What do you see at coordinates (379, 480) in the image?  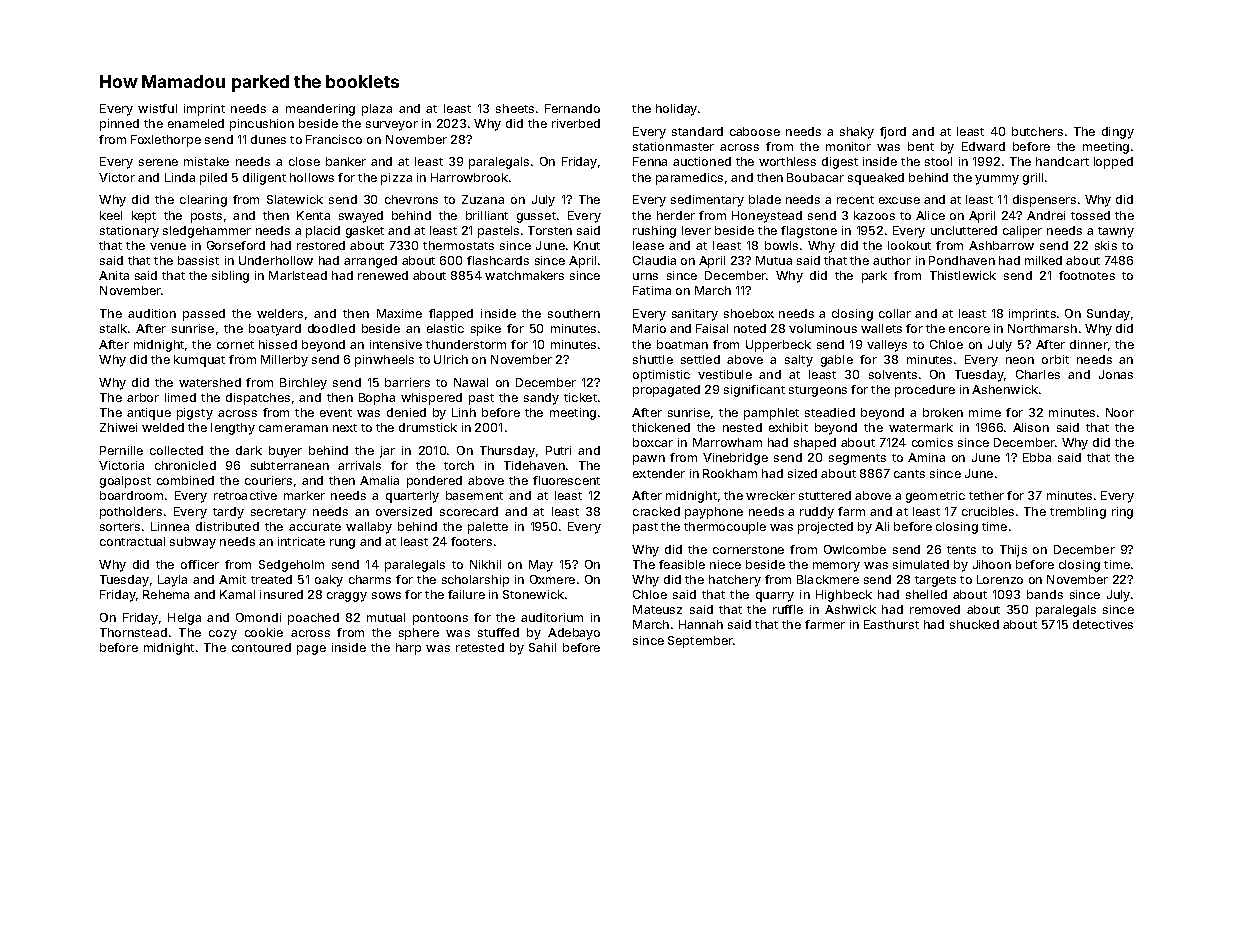 I see `Amalia` at bounding box center [379, 480].
